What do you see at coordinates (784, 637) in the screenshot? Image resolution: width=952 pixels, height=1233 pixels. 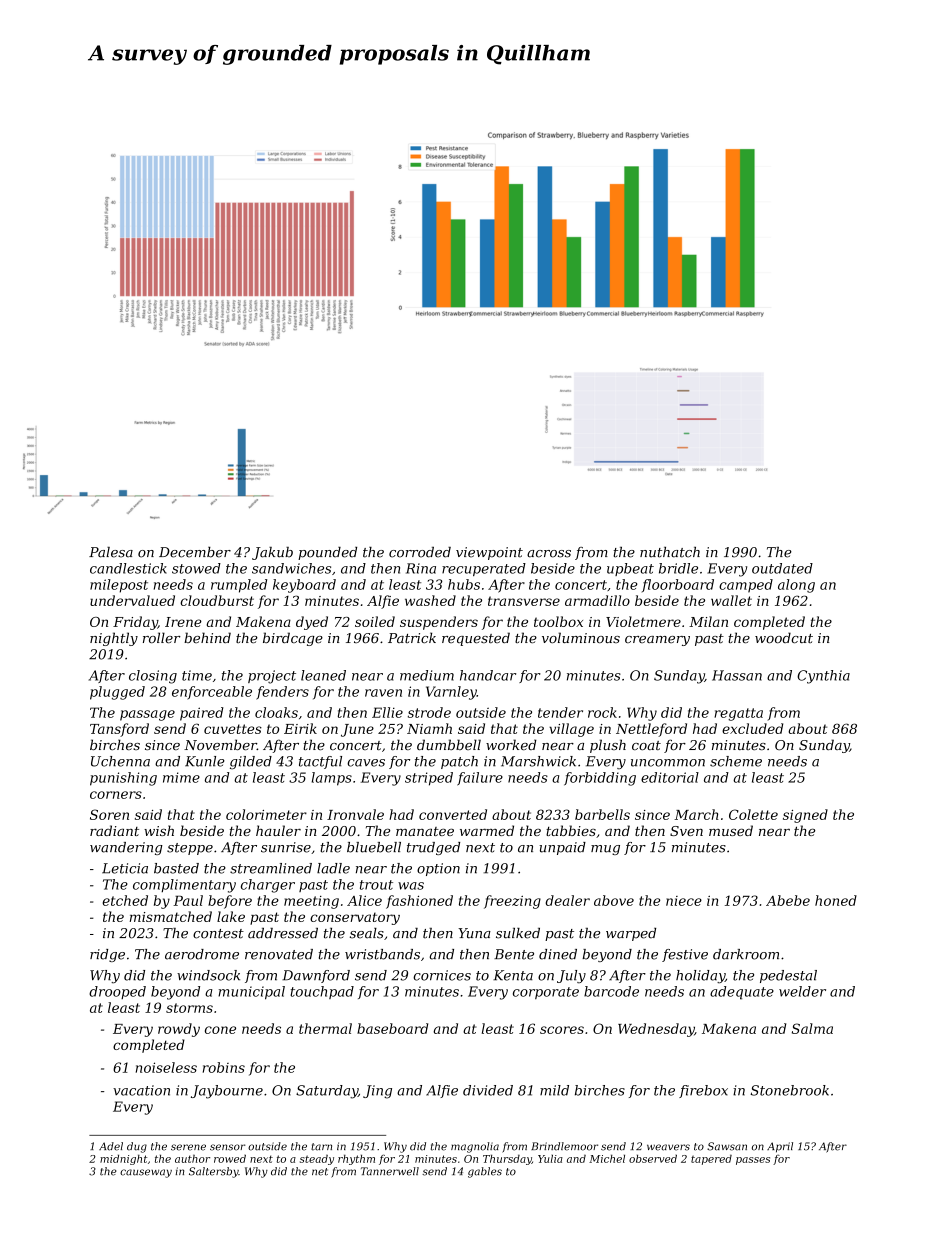 I see `woodcut` at bounding box center [784, 637].
